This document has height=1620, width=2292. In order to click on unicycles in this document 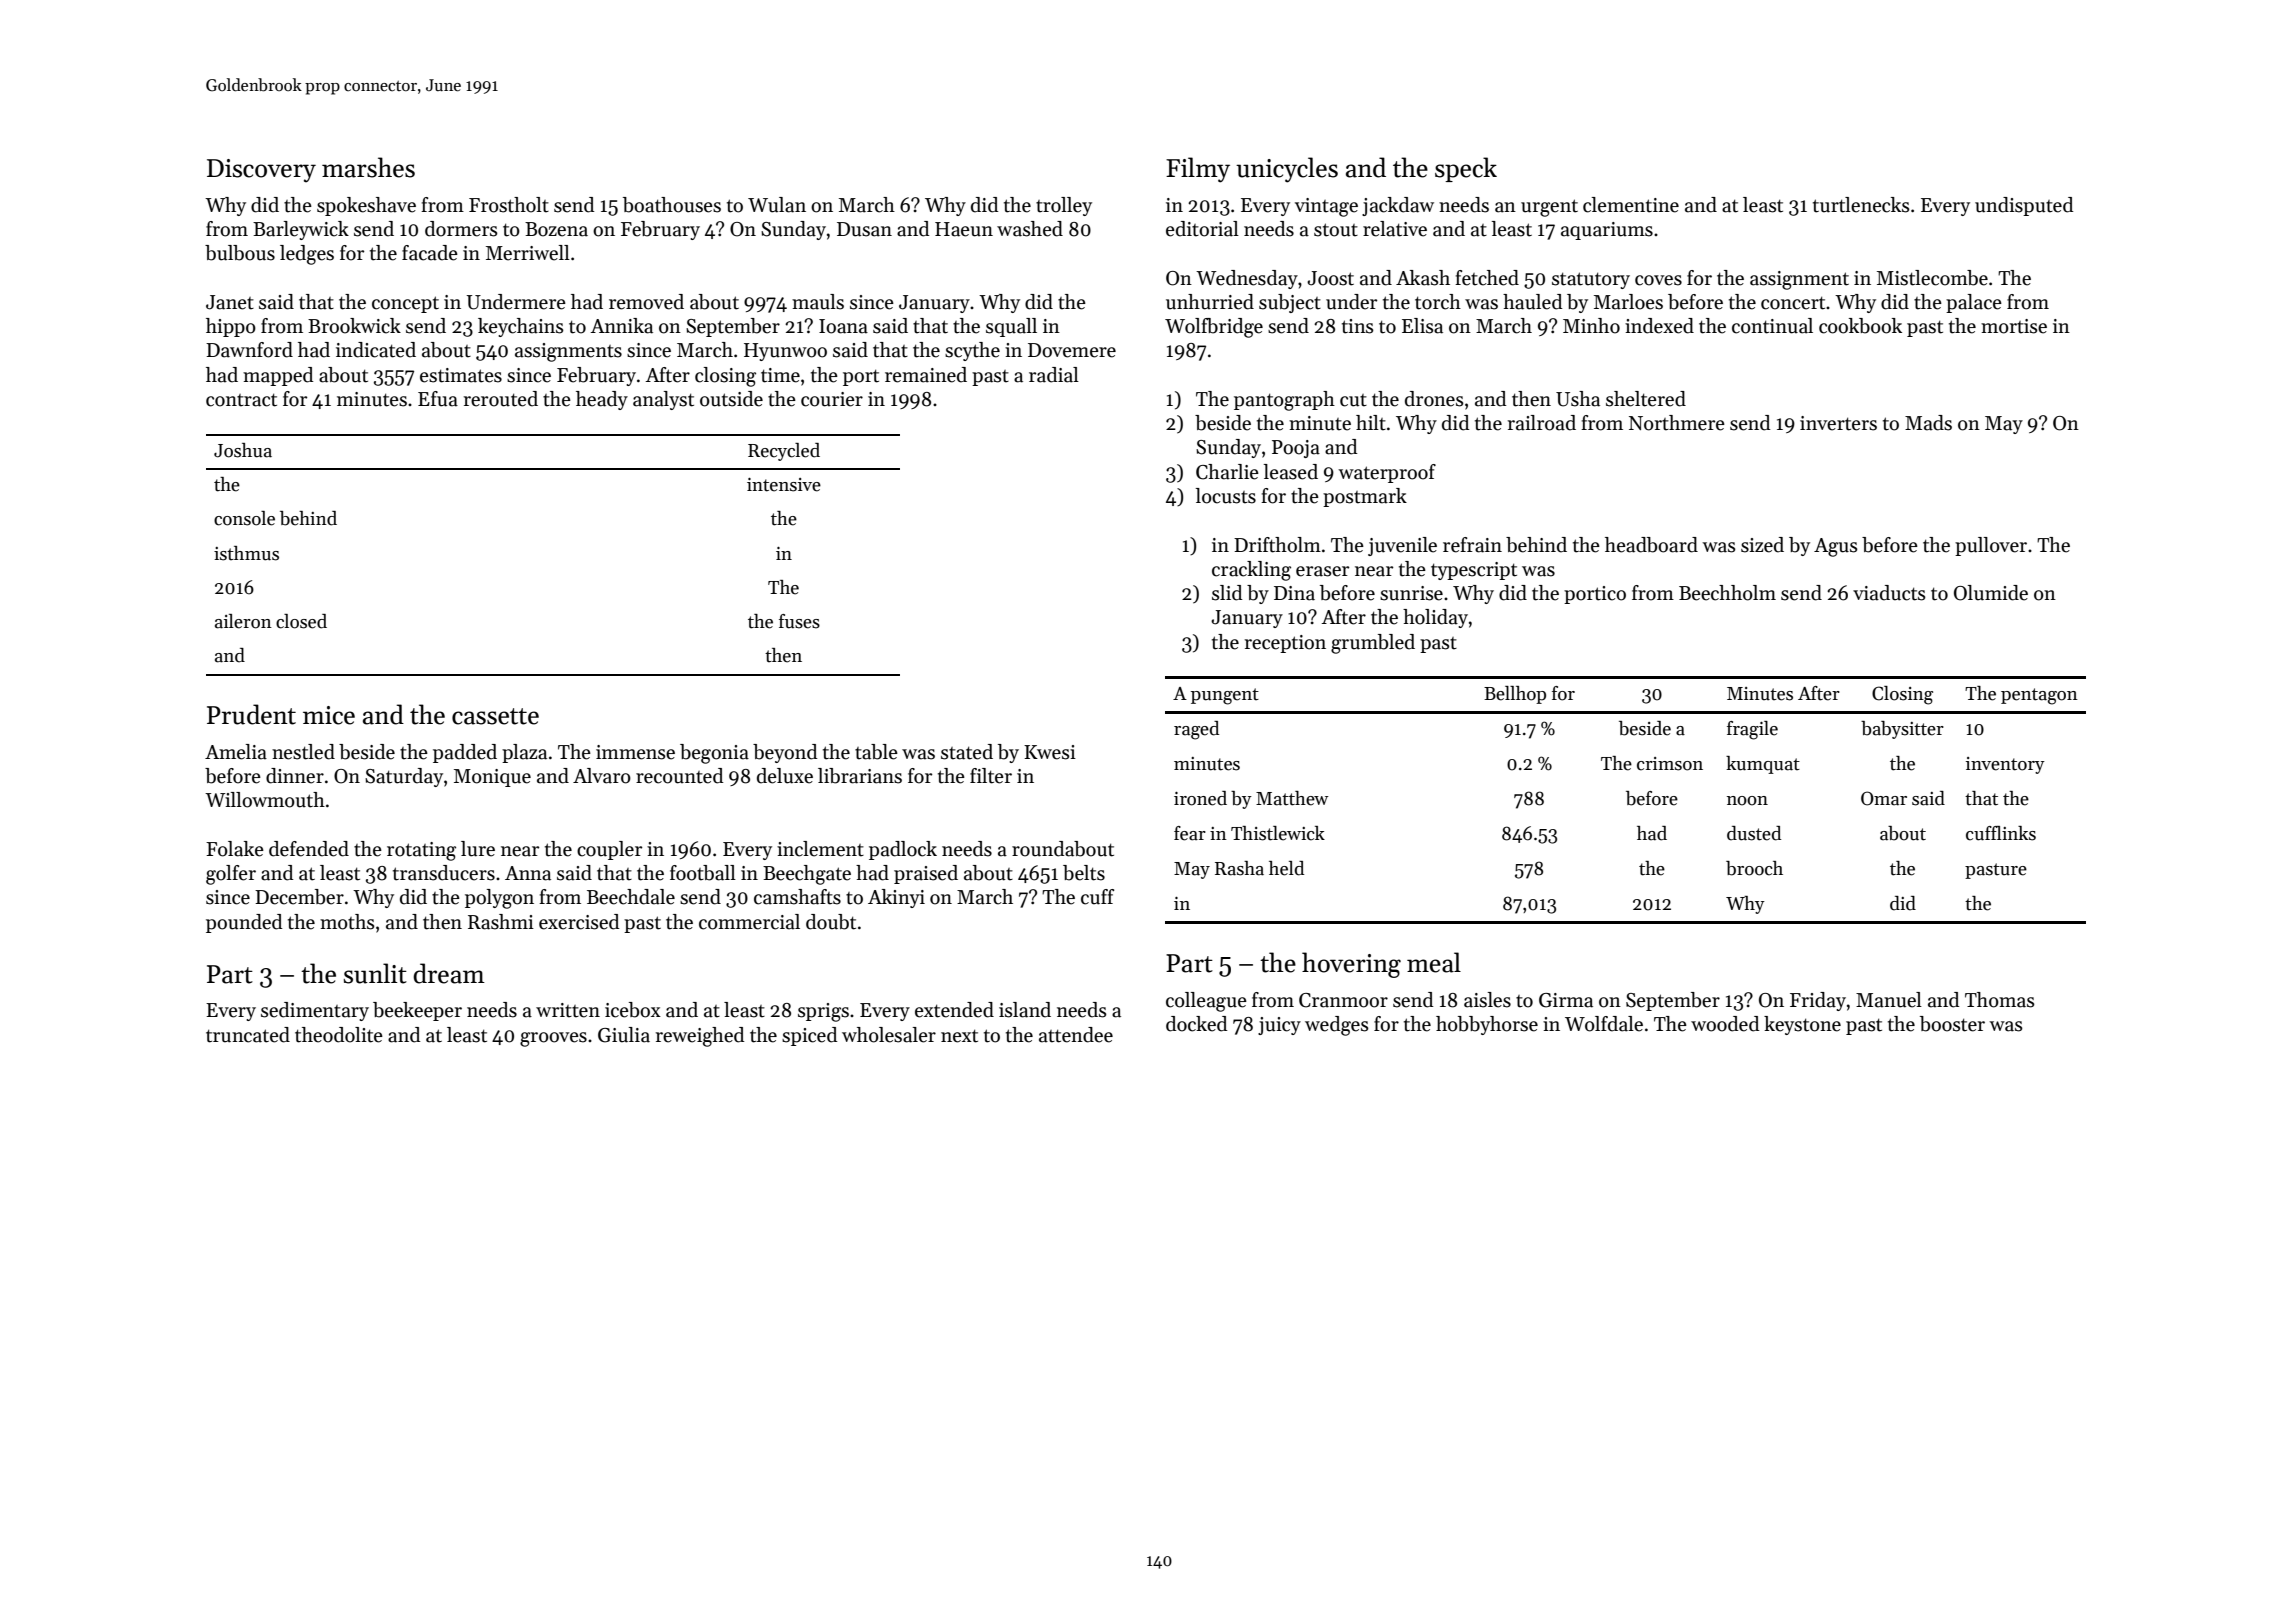, I will do `click(1287, 170)`.
